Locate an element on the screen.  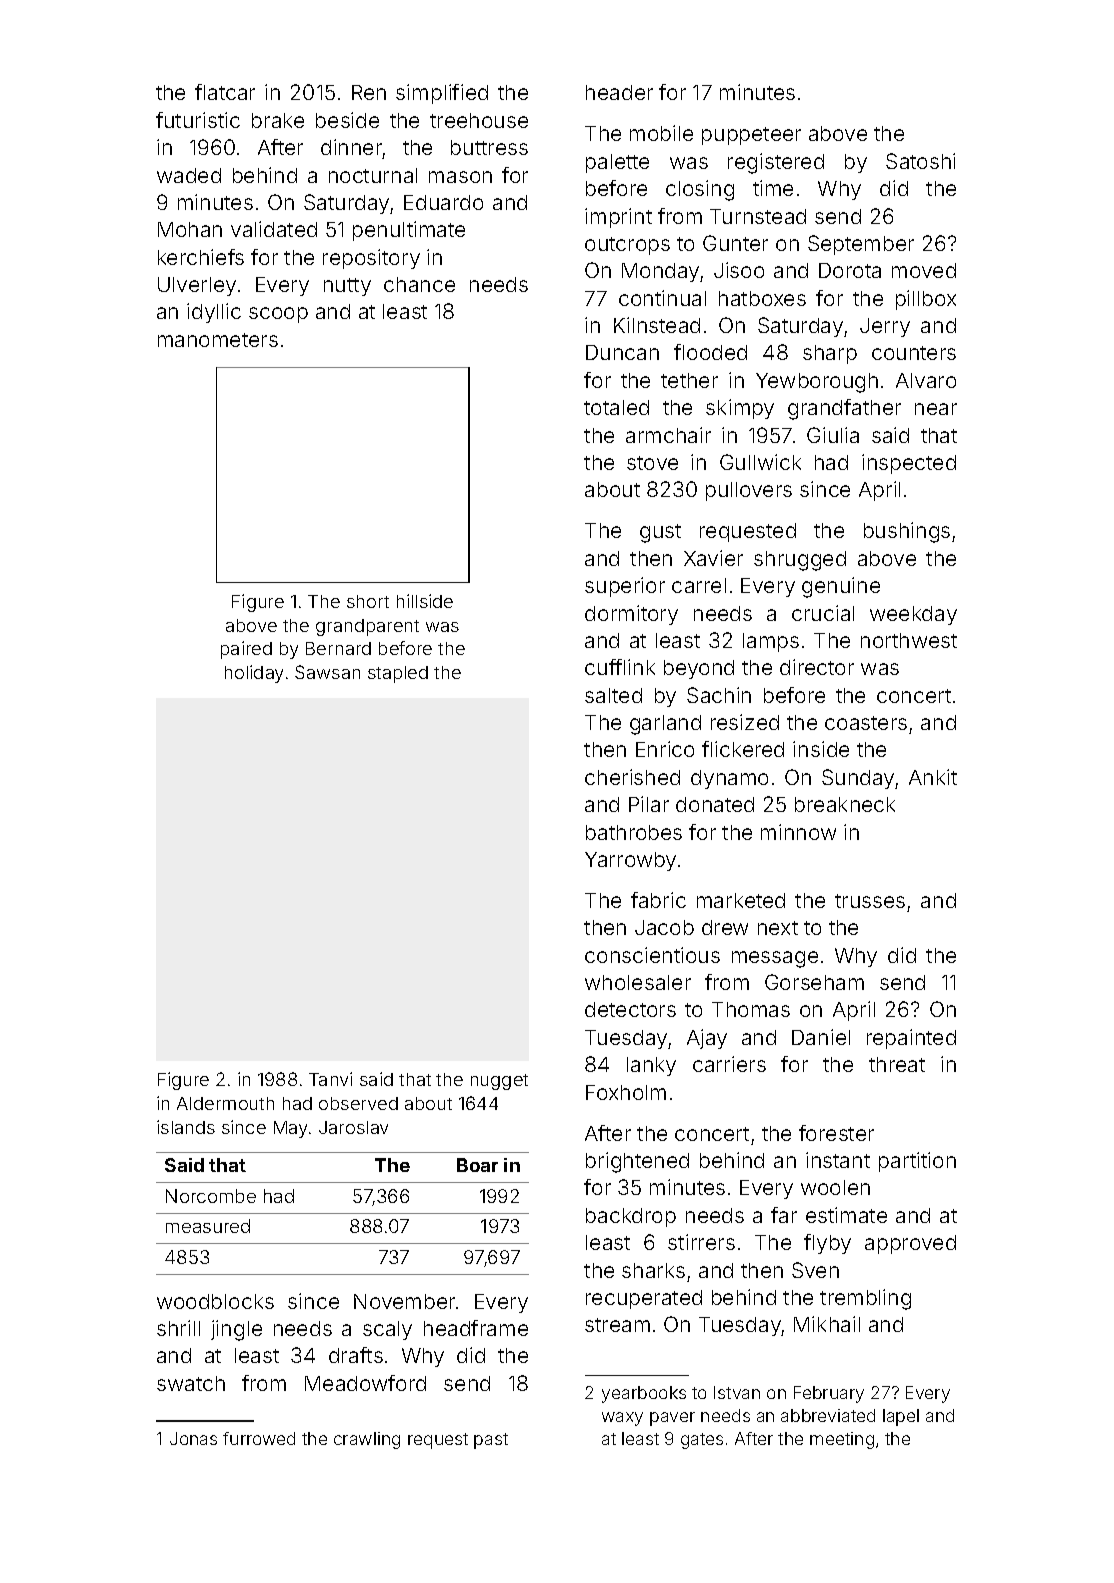
holiday is located at coordinates (254, 674).
